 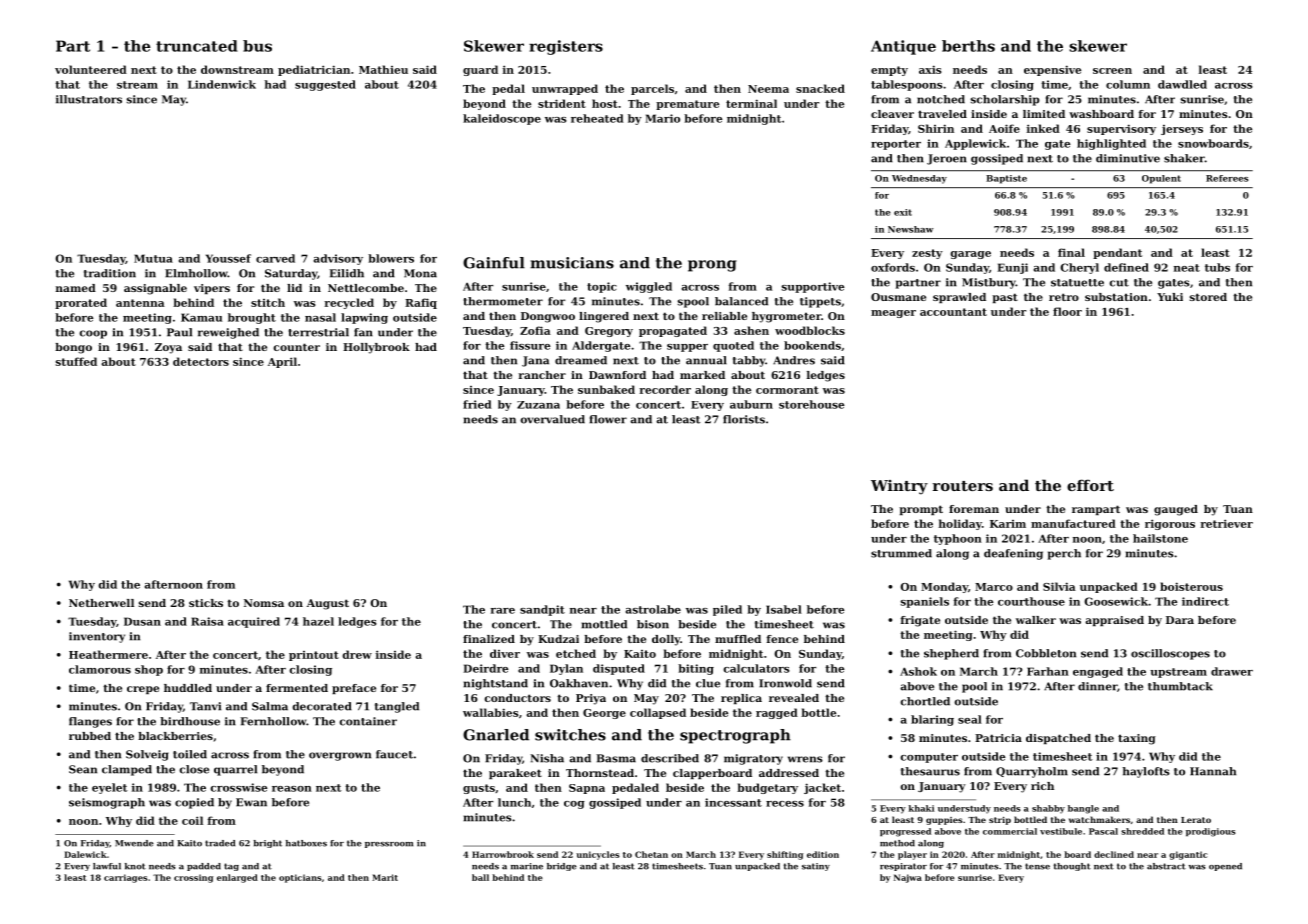 I want to click on Antique, so click(x=903, y=47).
